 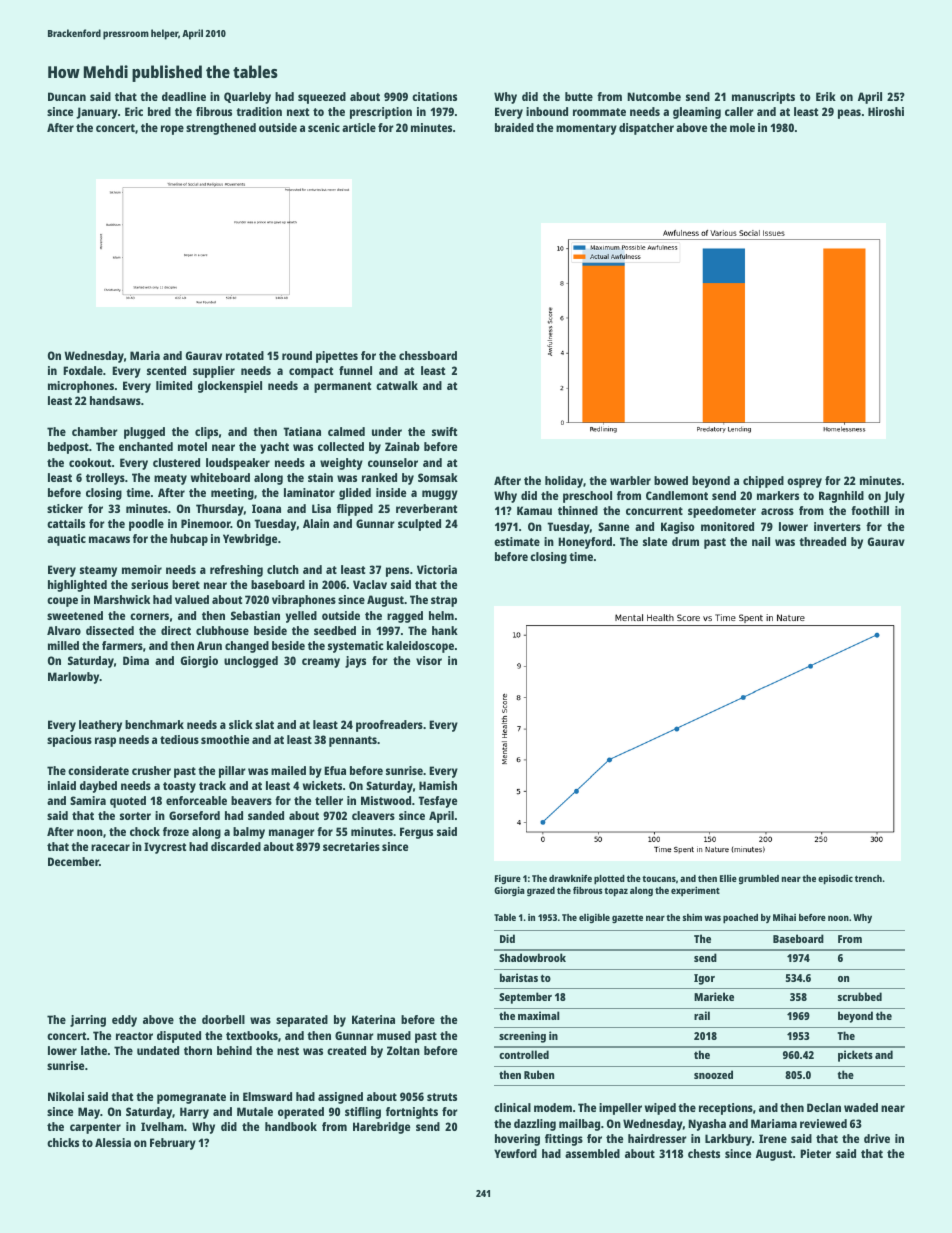 What do you see at coordinates (514, 127) in the image?
I see `braided` at bounding box center [514, 127].
